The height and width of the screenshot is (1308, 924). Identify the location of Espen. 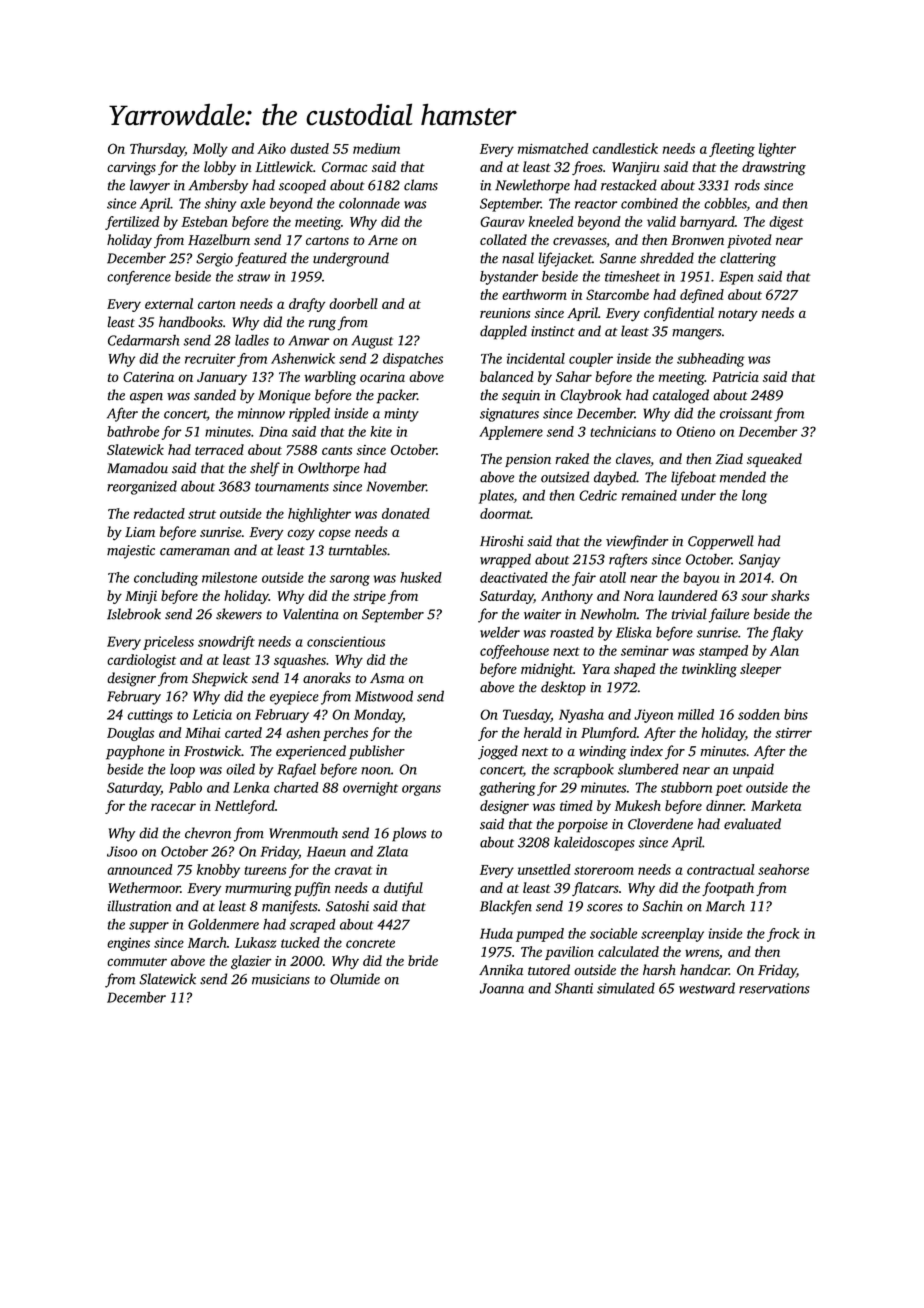
(736, 278).
